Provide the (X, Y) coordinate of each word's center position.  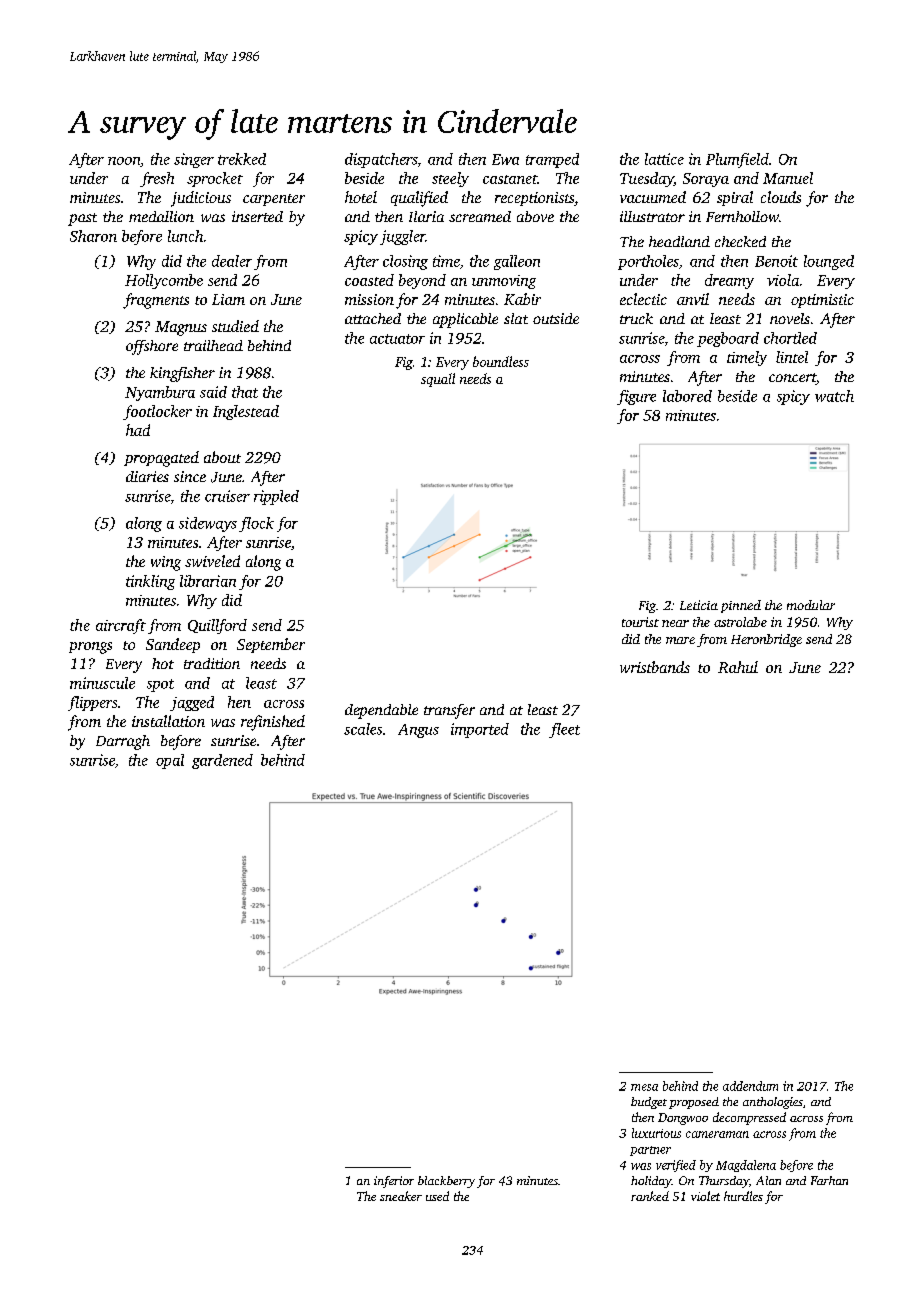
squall (438, 380)
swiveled (212, 561)
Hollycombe (164, 281)
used (437, 1196)
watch (834, 396)
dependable (381, 711)
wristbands (655, 667)
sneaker (401, 1196)
